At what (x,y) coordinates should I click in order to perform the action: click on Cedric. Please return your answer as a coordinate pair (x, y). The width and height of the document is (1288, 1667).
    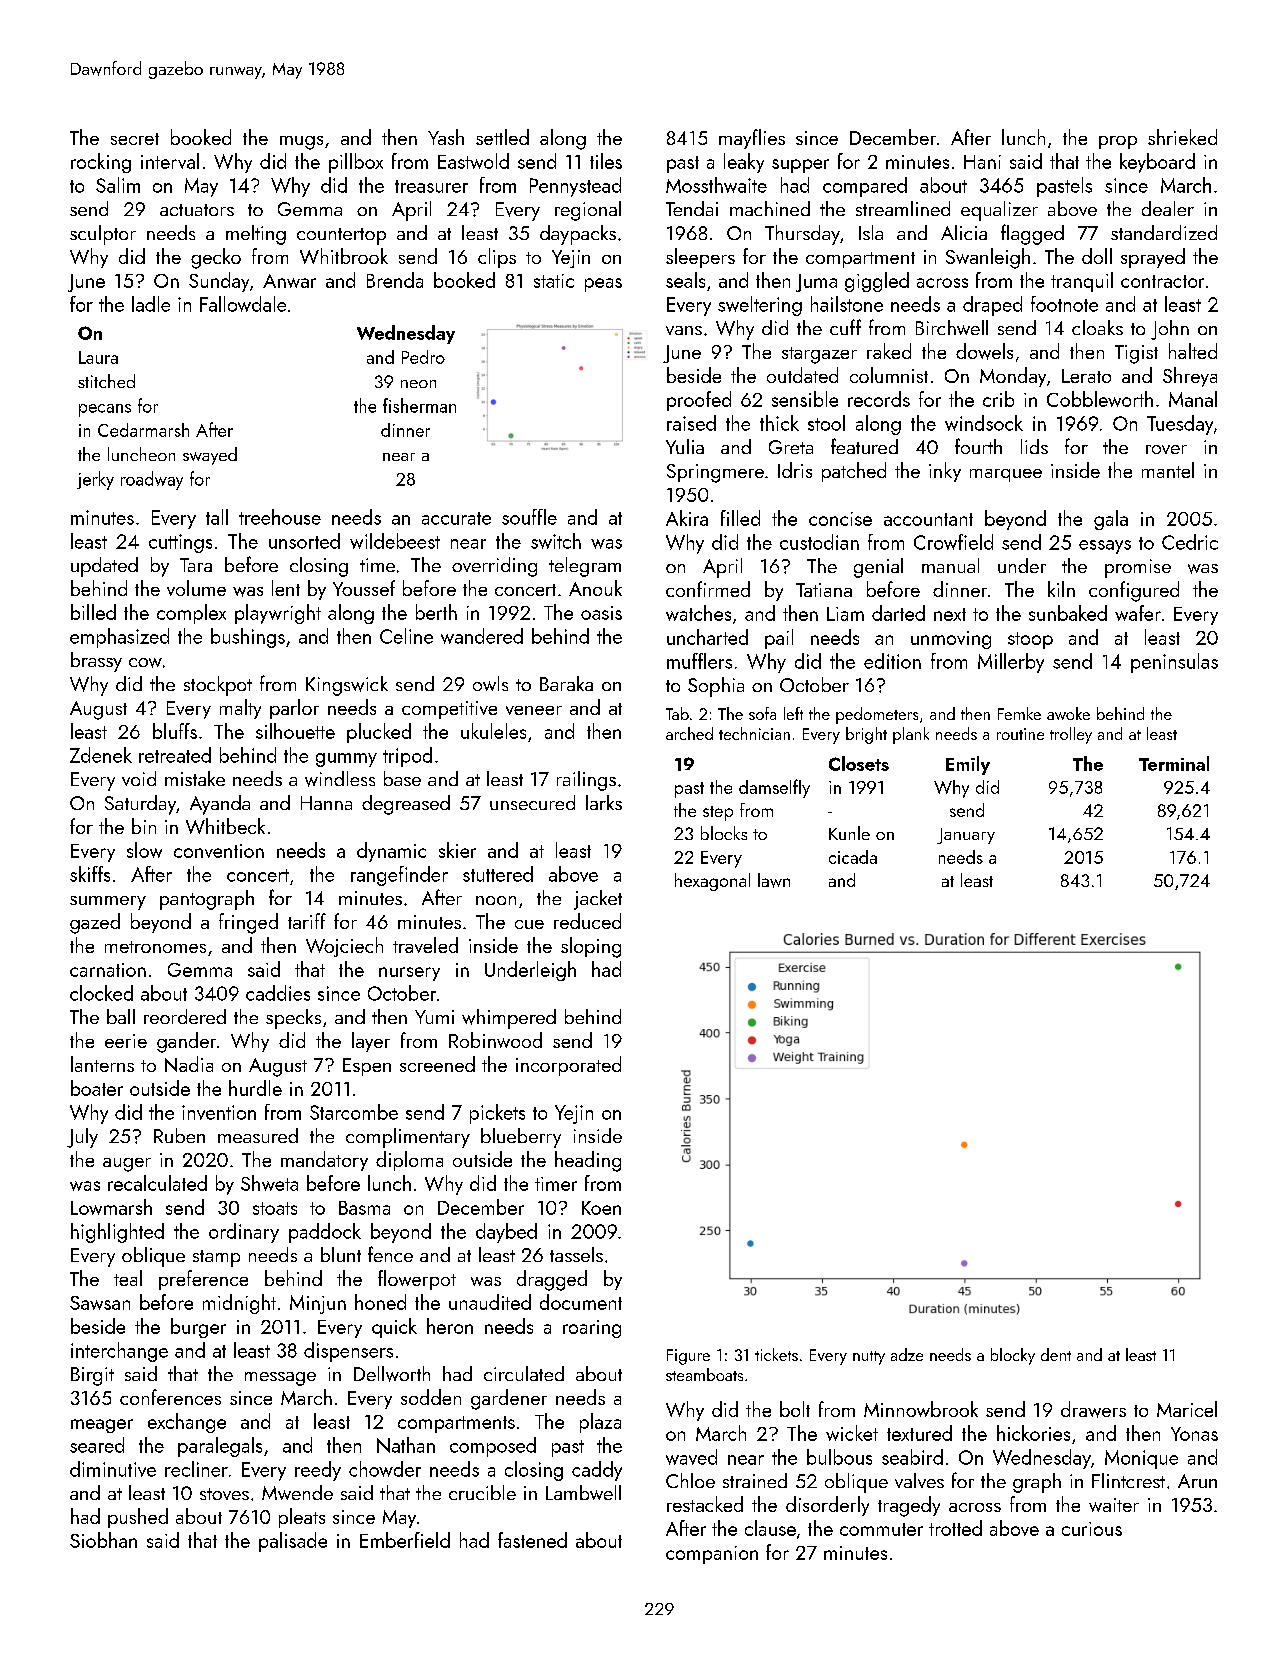
    Looking at the image, I should click on (1190, 542).
